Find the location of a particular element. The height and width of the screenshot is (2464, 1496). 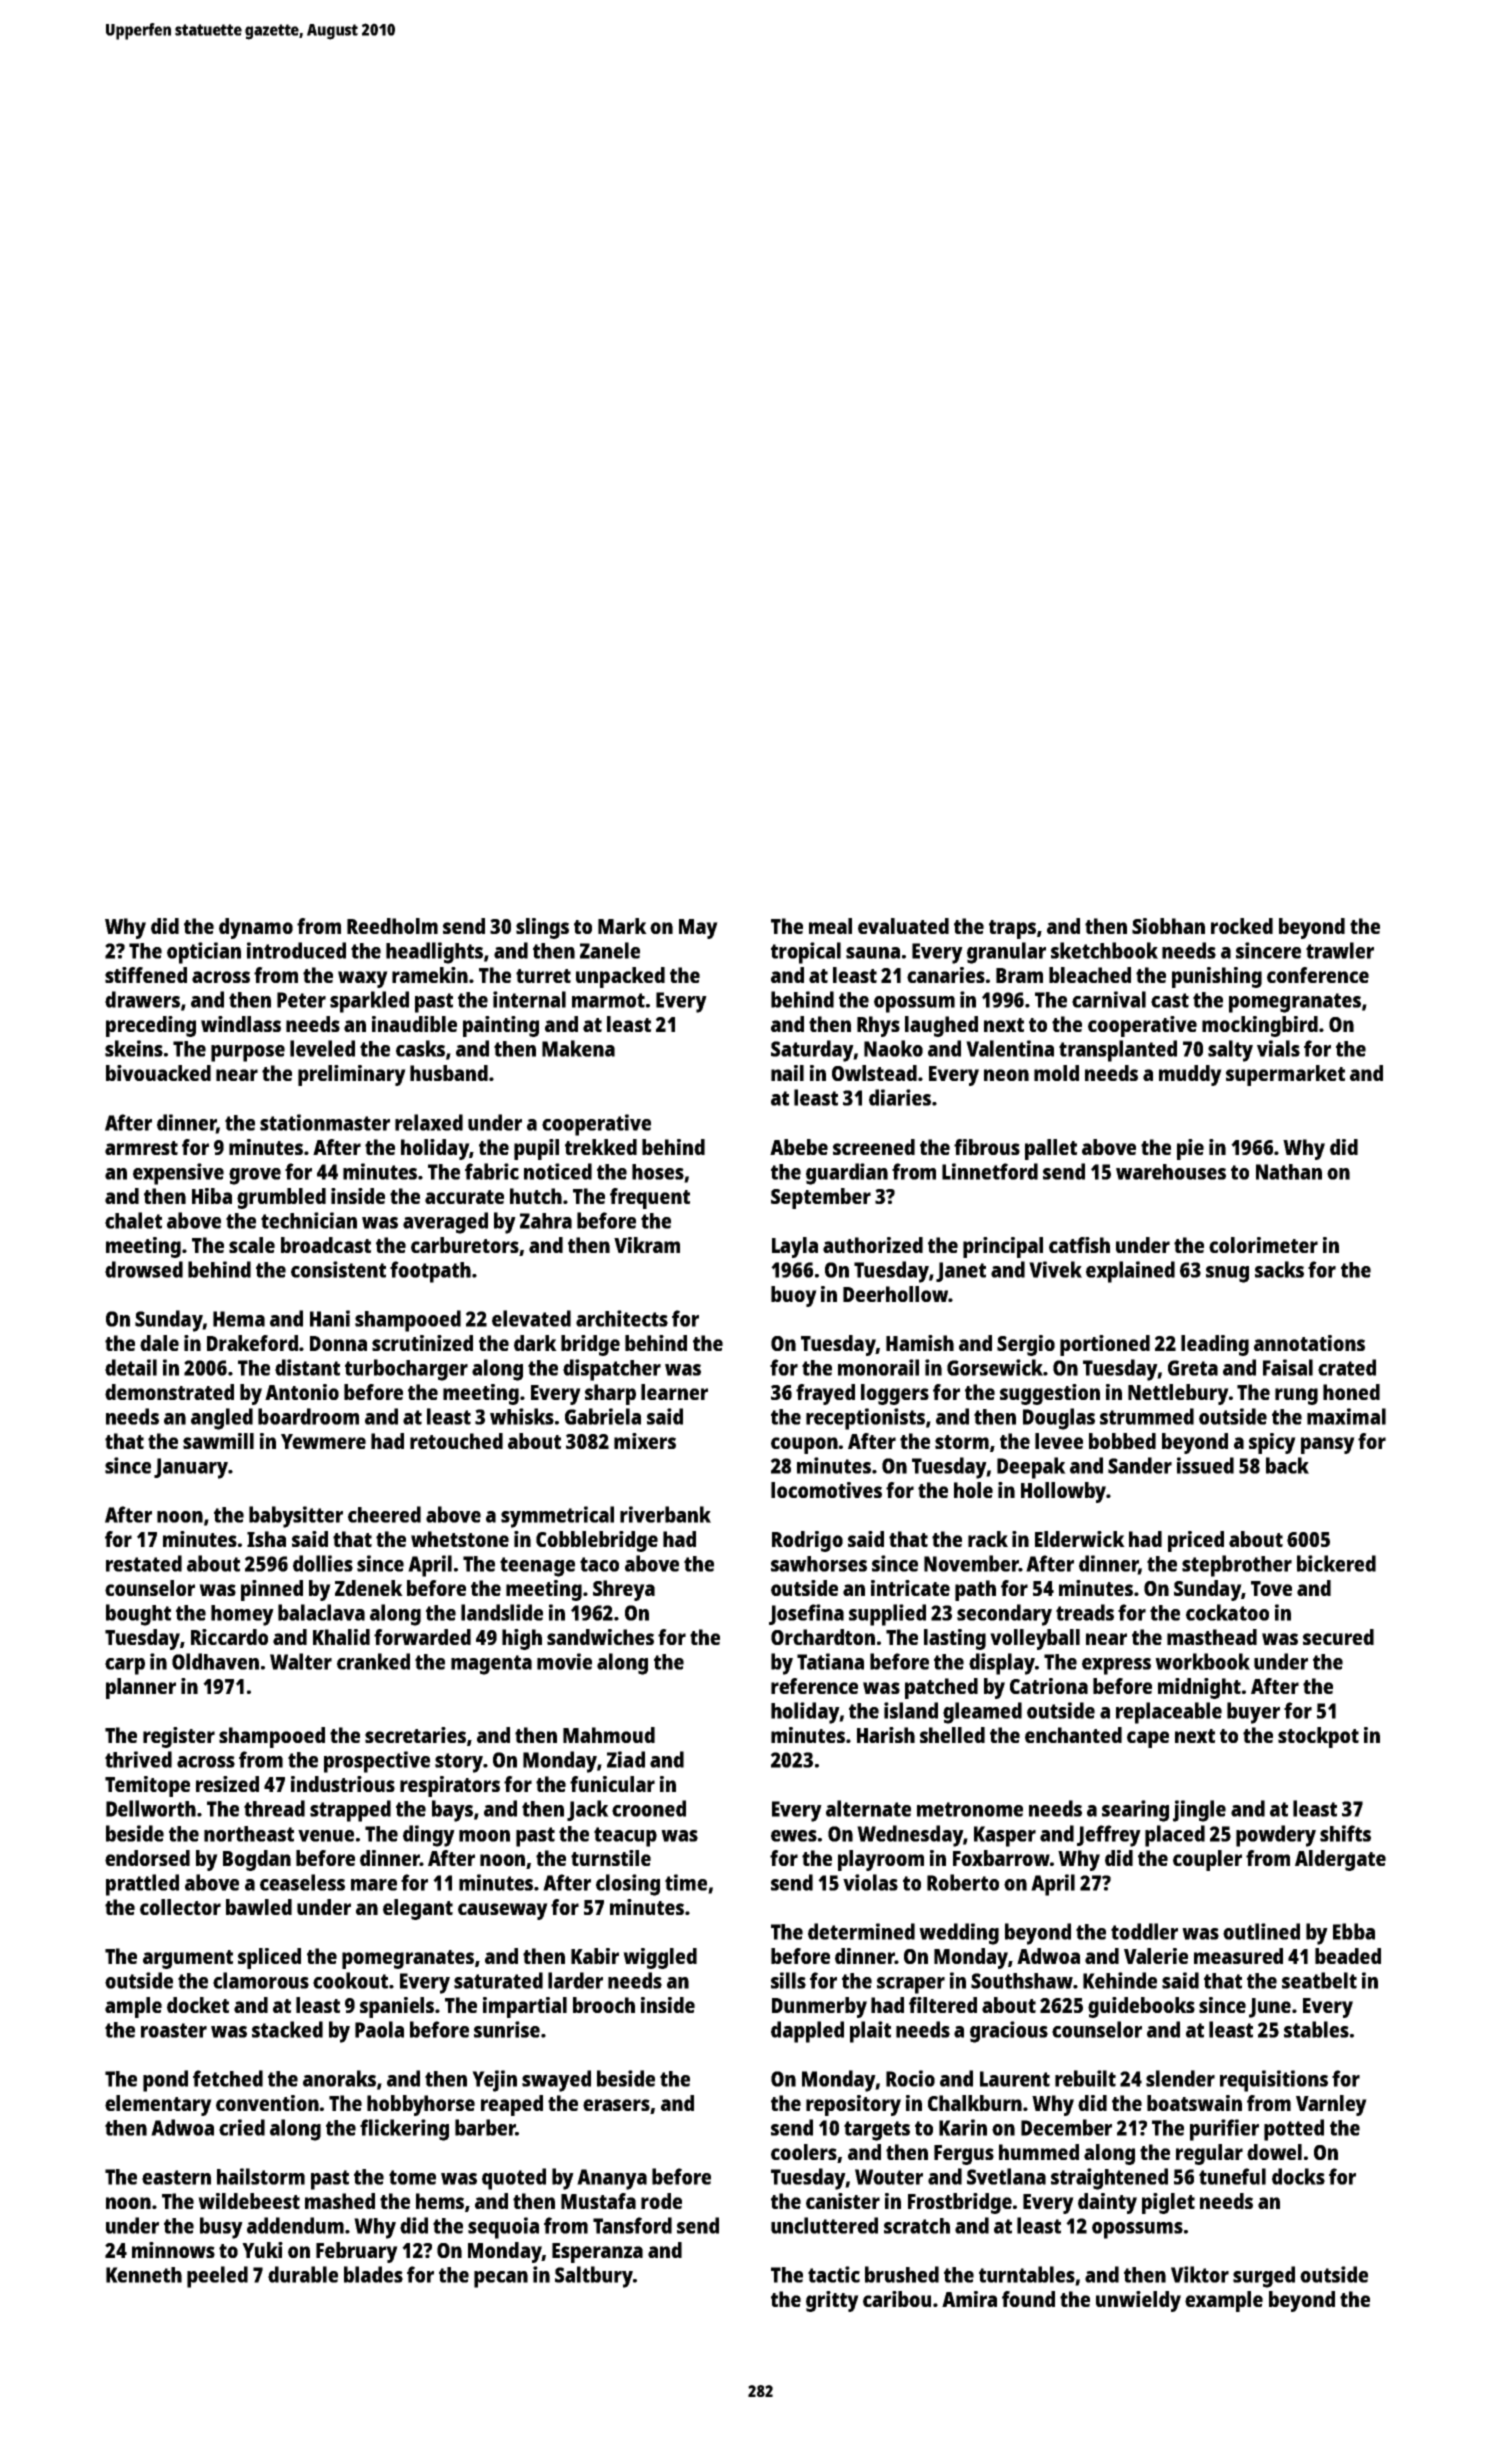

Hamish is located at coordinates (920, 1343).
